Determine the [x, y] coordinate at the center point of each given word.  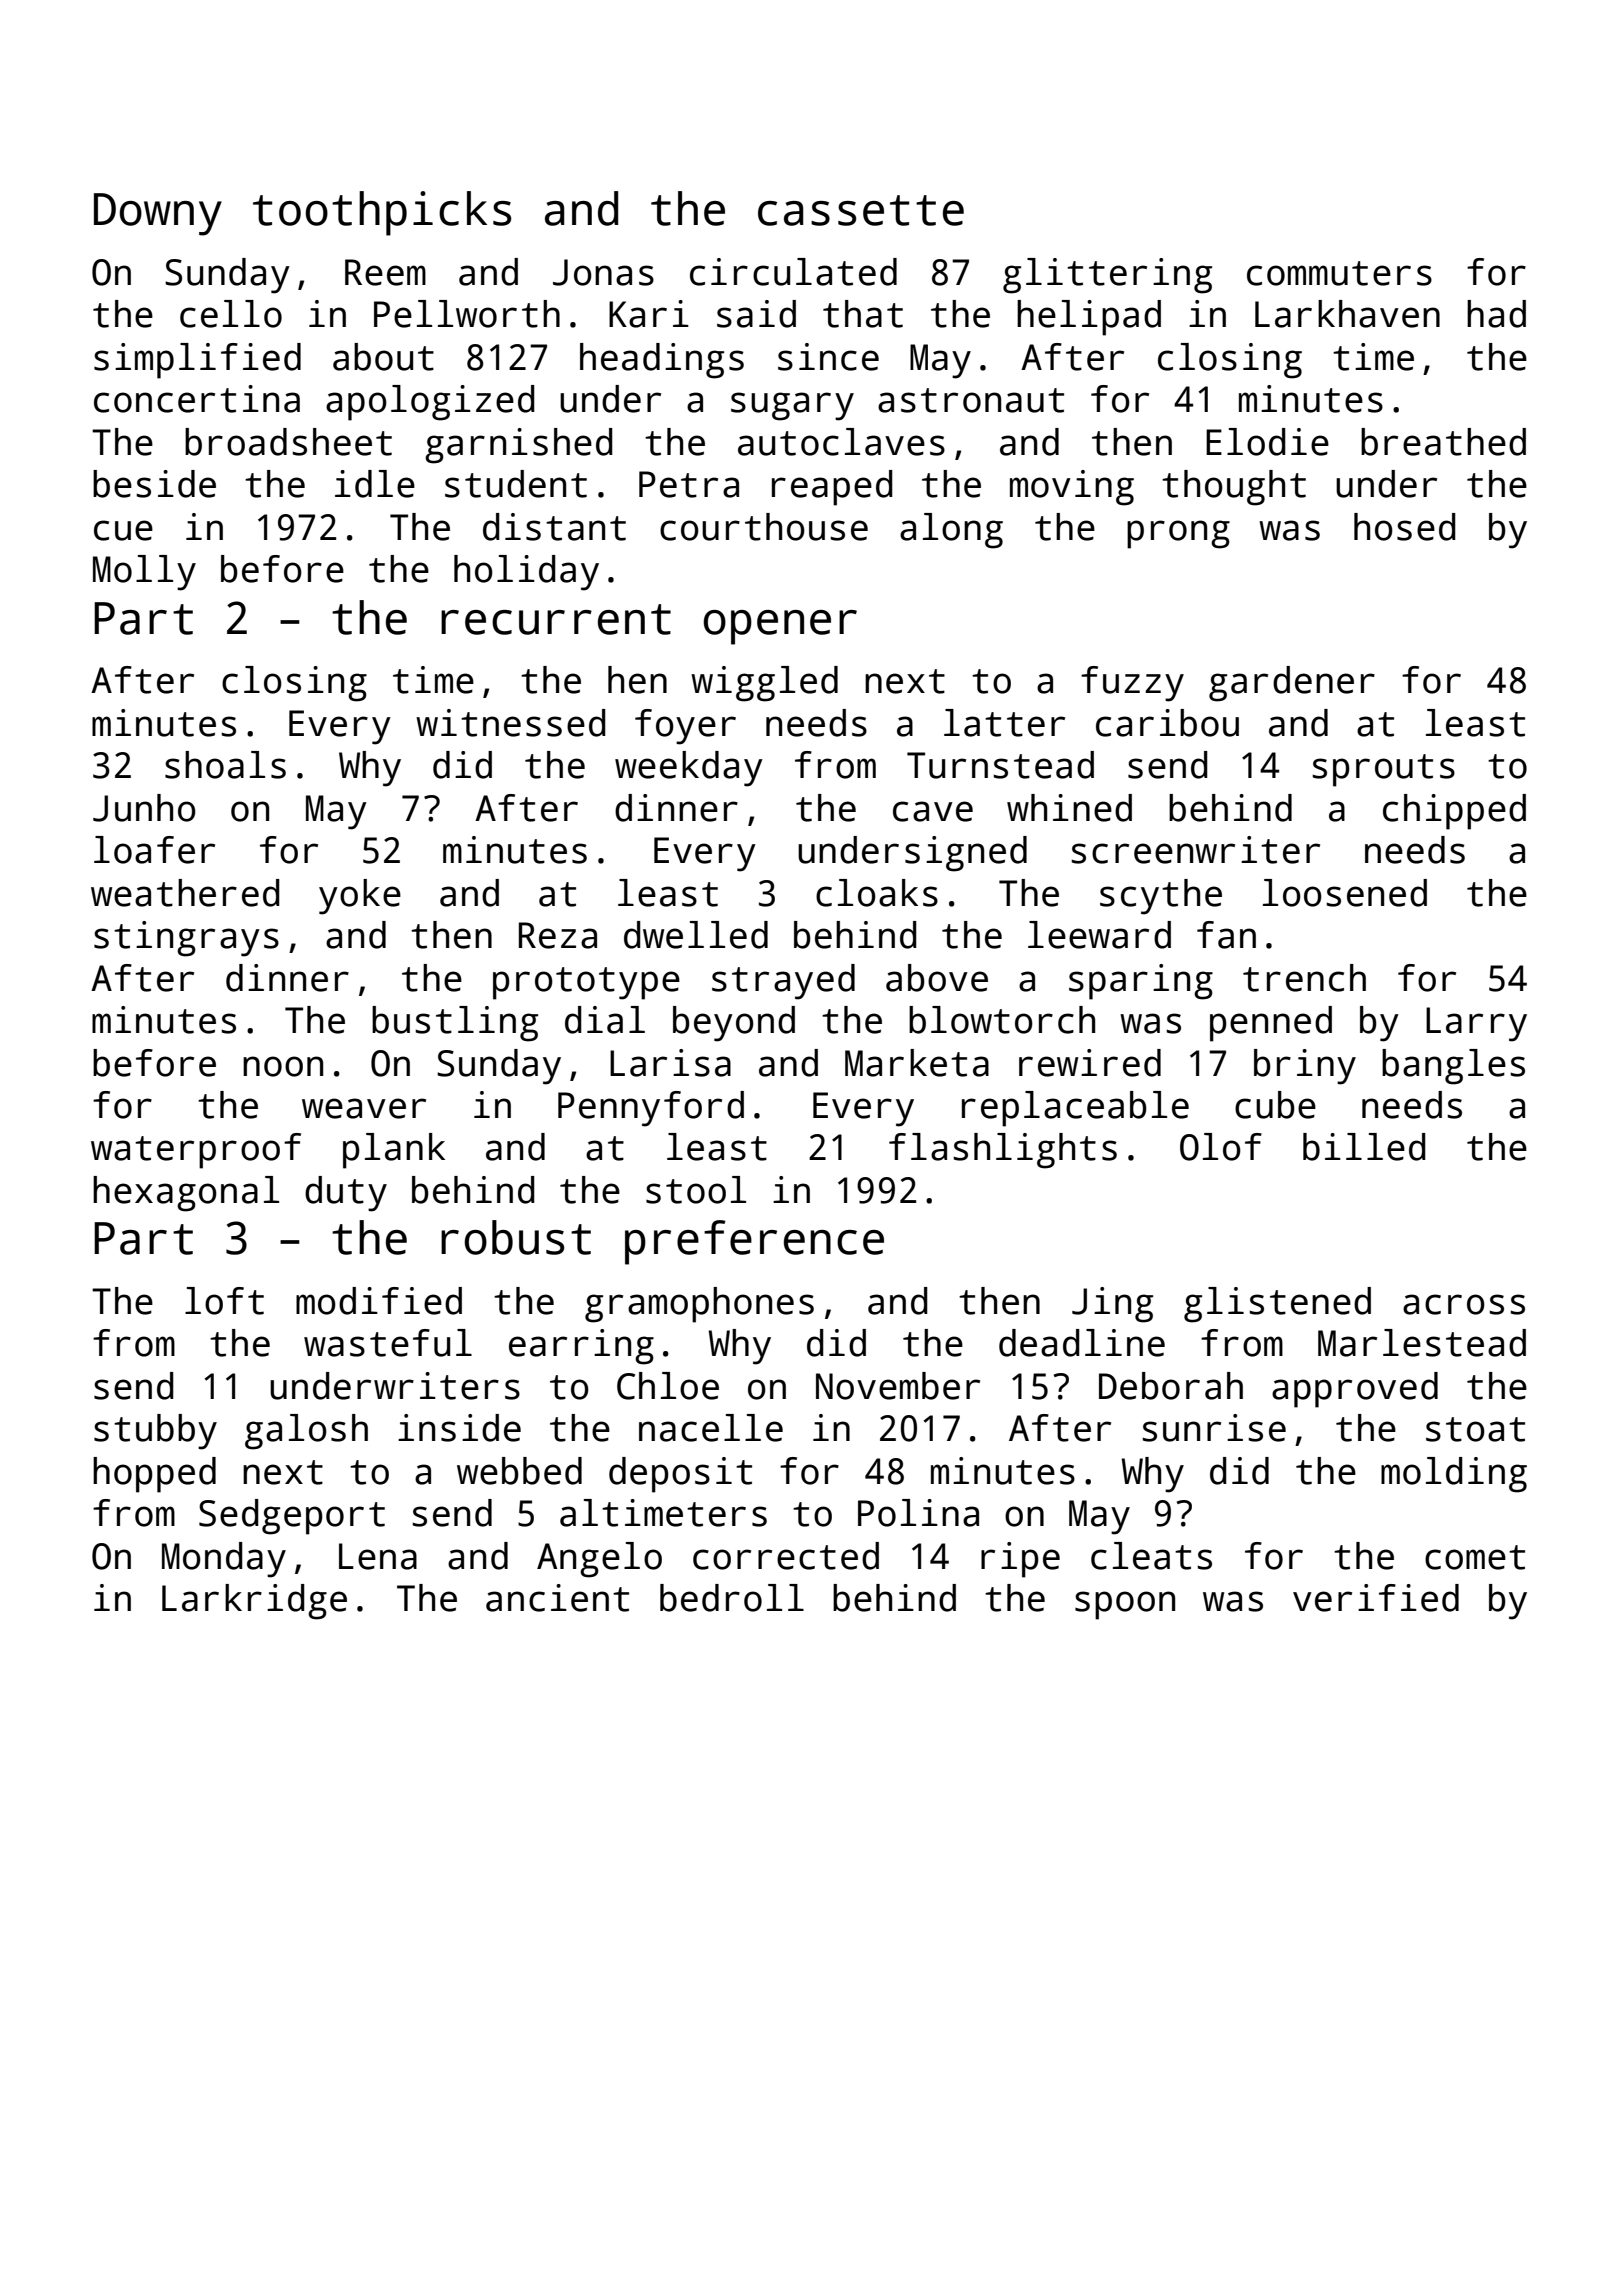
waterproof [196, 1151]
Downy [158, 214]
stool [696, 1190]
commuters [1339, 273]
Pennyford [651, 1109]
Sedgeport [292, 1517]
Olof [1221, 1147]
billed [1364, 1147]
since [828, 357]
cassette [861, 210]
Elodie [1267, 442]
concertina [197, 399]
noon [283, 1066]
